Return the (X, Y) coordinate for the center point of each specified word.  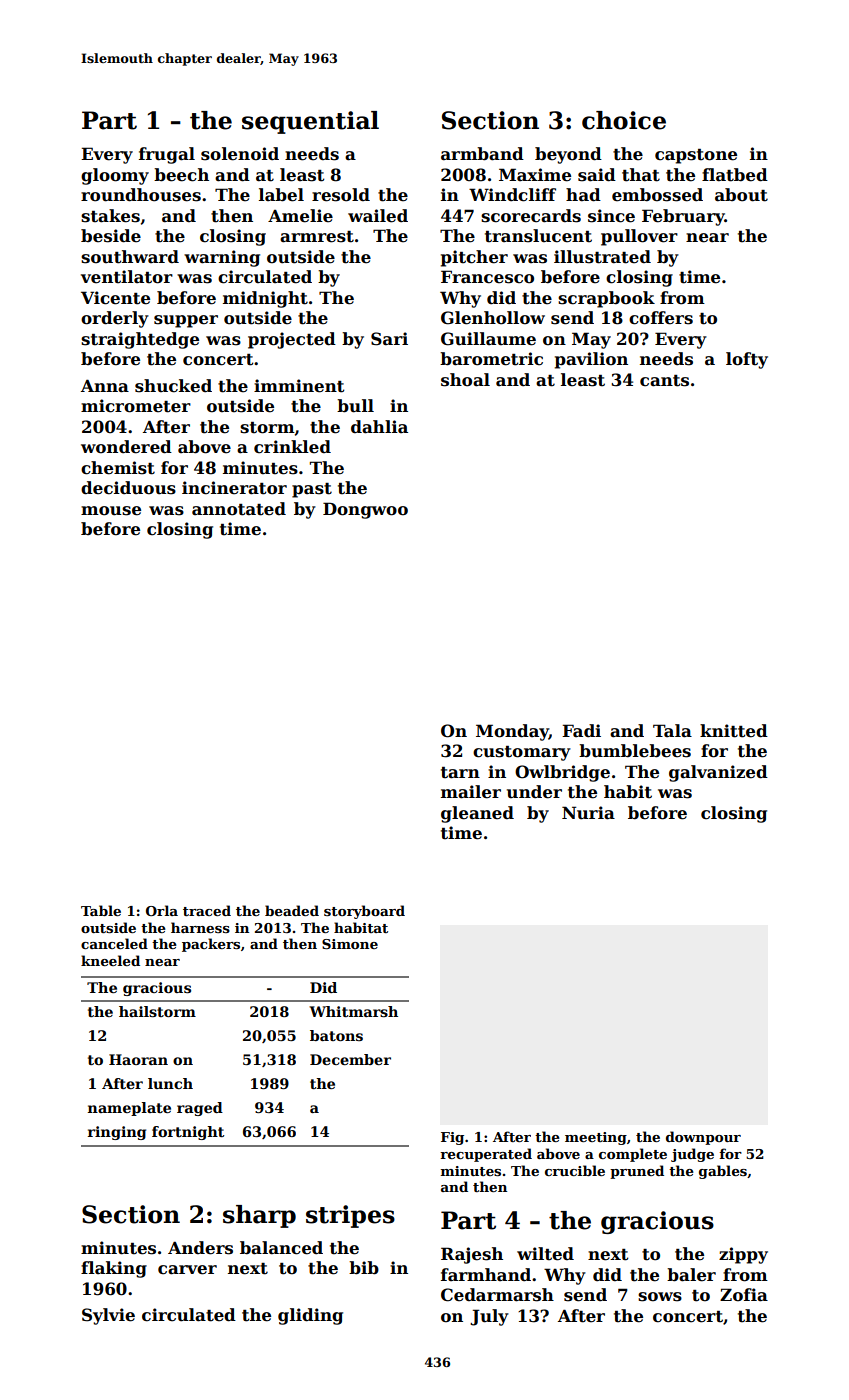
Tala (672, 731)
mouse (111, 511)
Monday (512, 732)
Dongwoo (365, 510)
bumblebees (635, 751)
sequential (310, 122)
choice (624, 120)
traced (207, 910)
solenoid (240, 154)
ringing (117, 1133)
